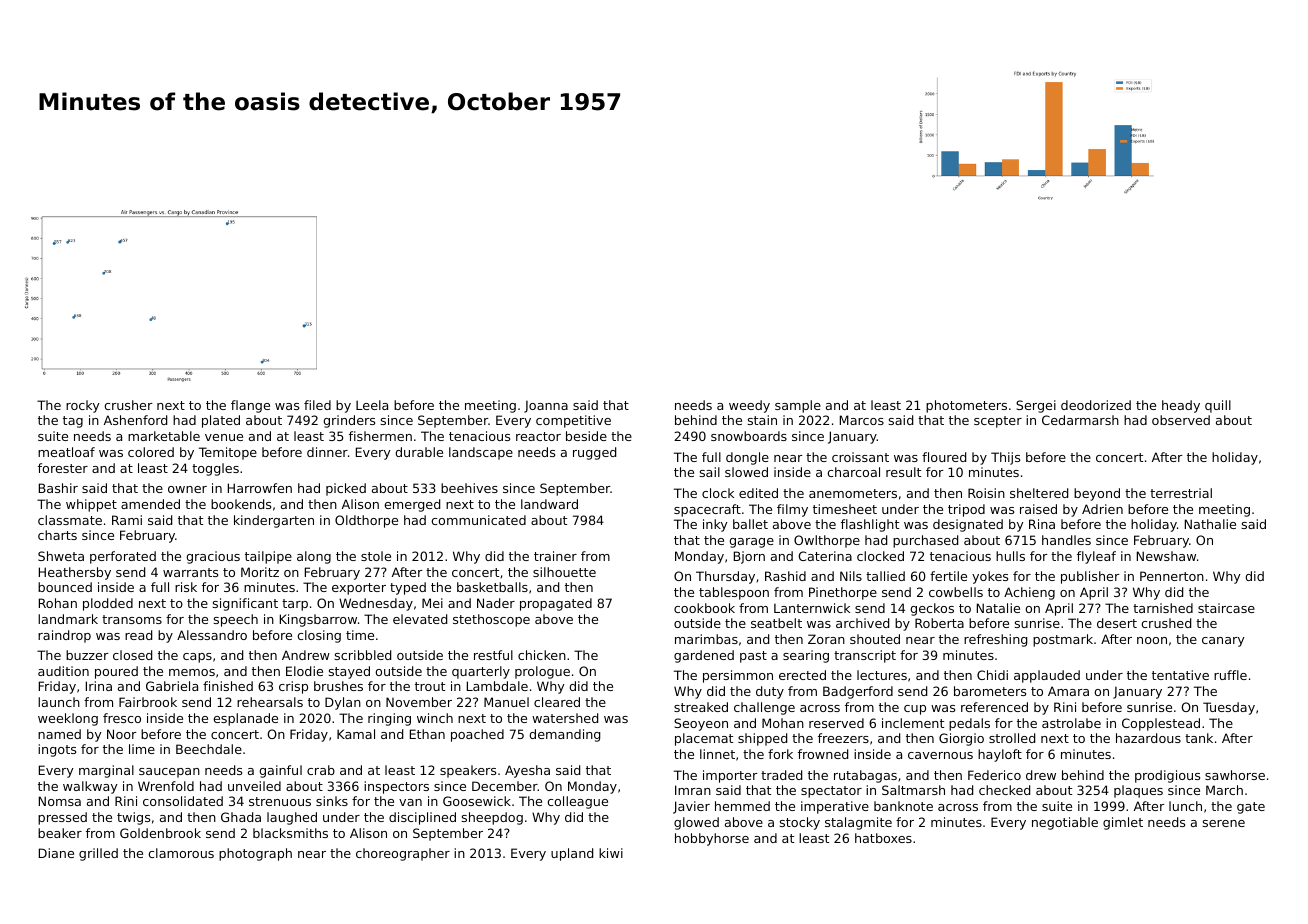 This document has height=924, width=1308. Describe the element at coordinates (798, 406) in the document. I see `sample` at that location.
